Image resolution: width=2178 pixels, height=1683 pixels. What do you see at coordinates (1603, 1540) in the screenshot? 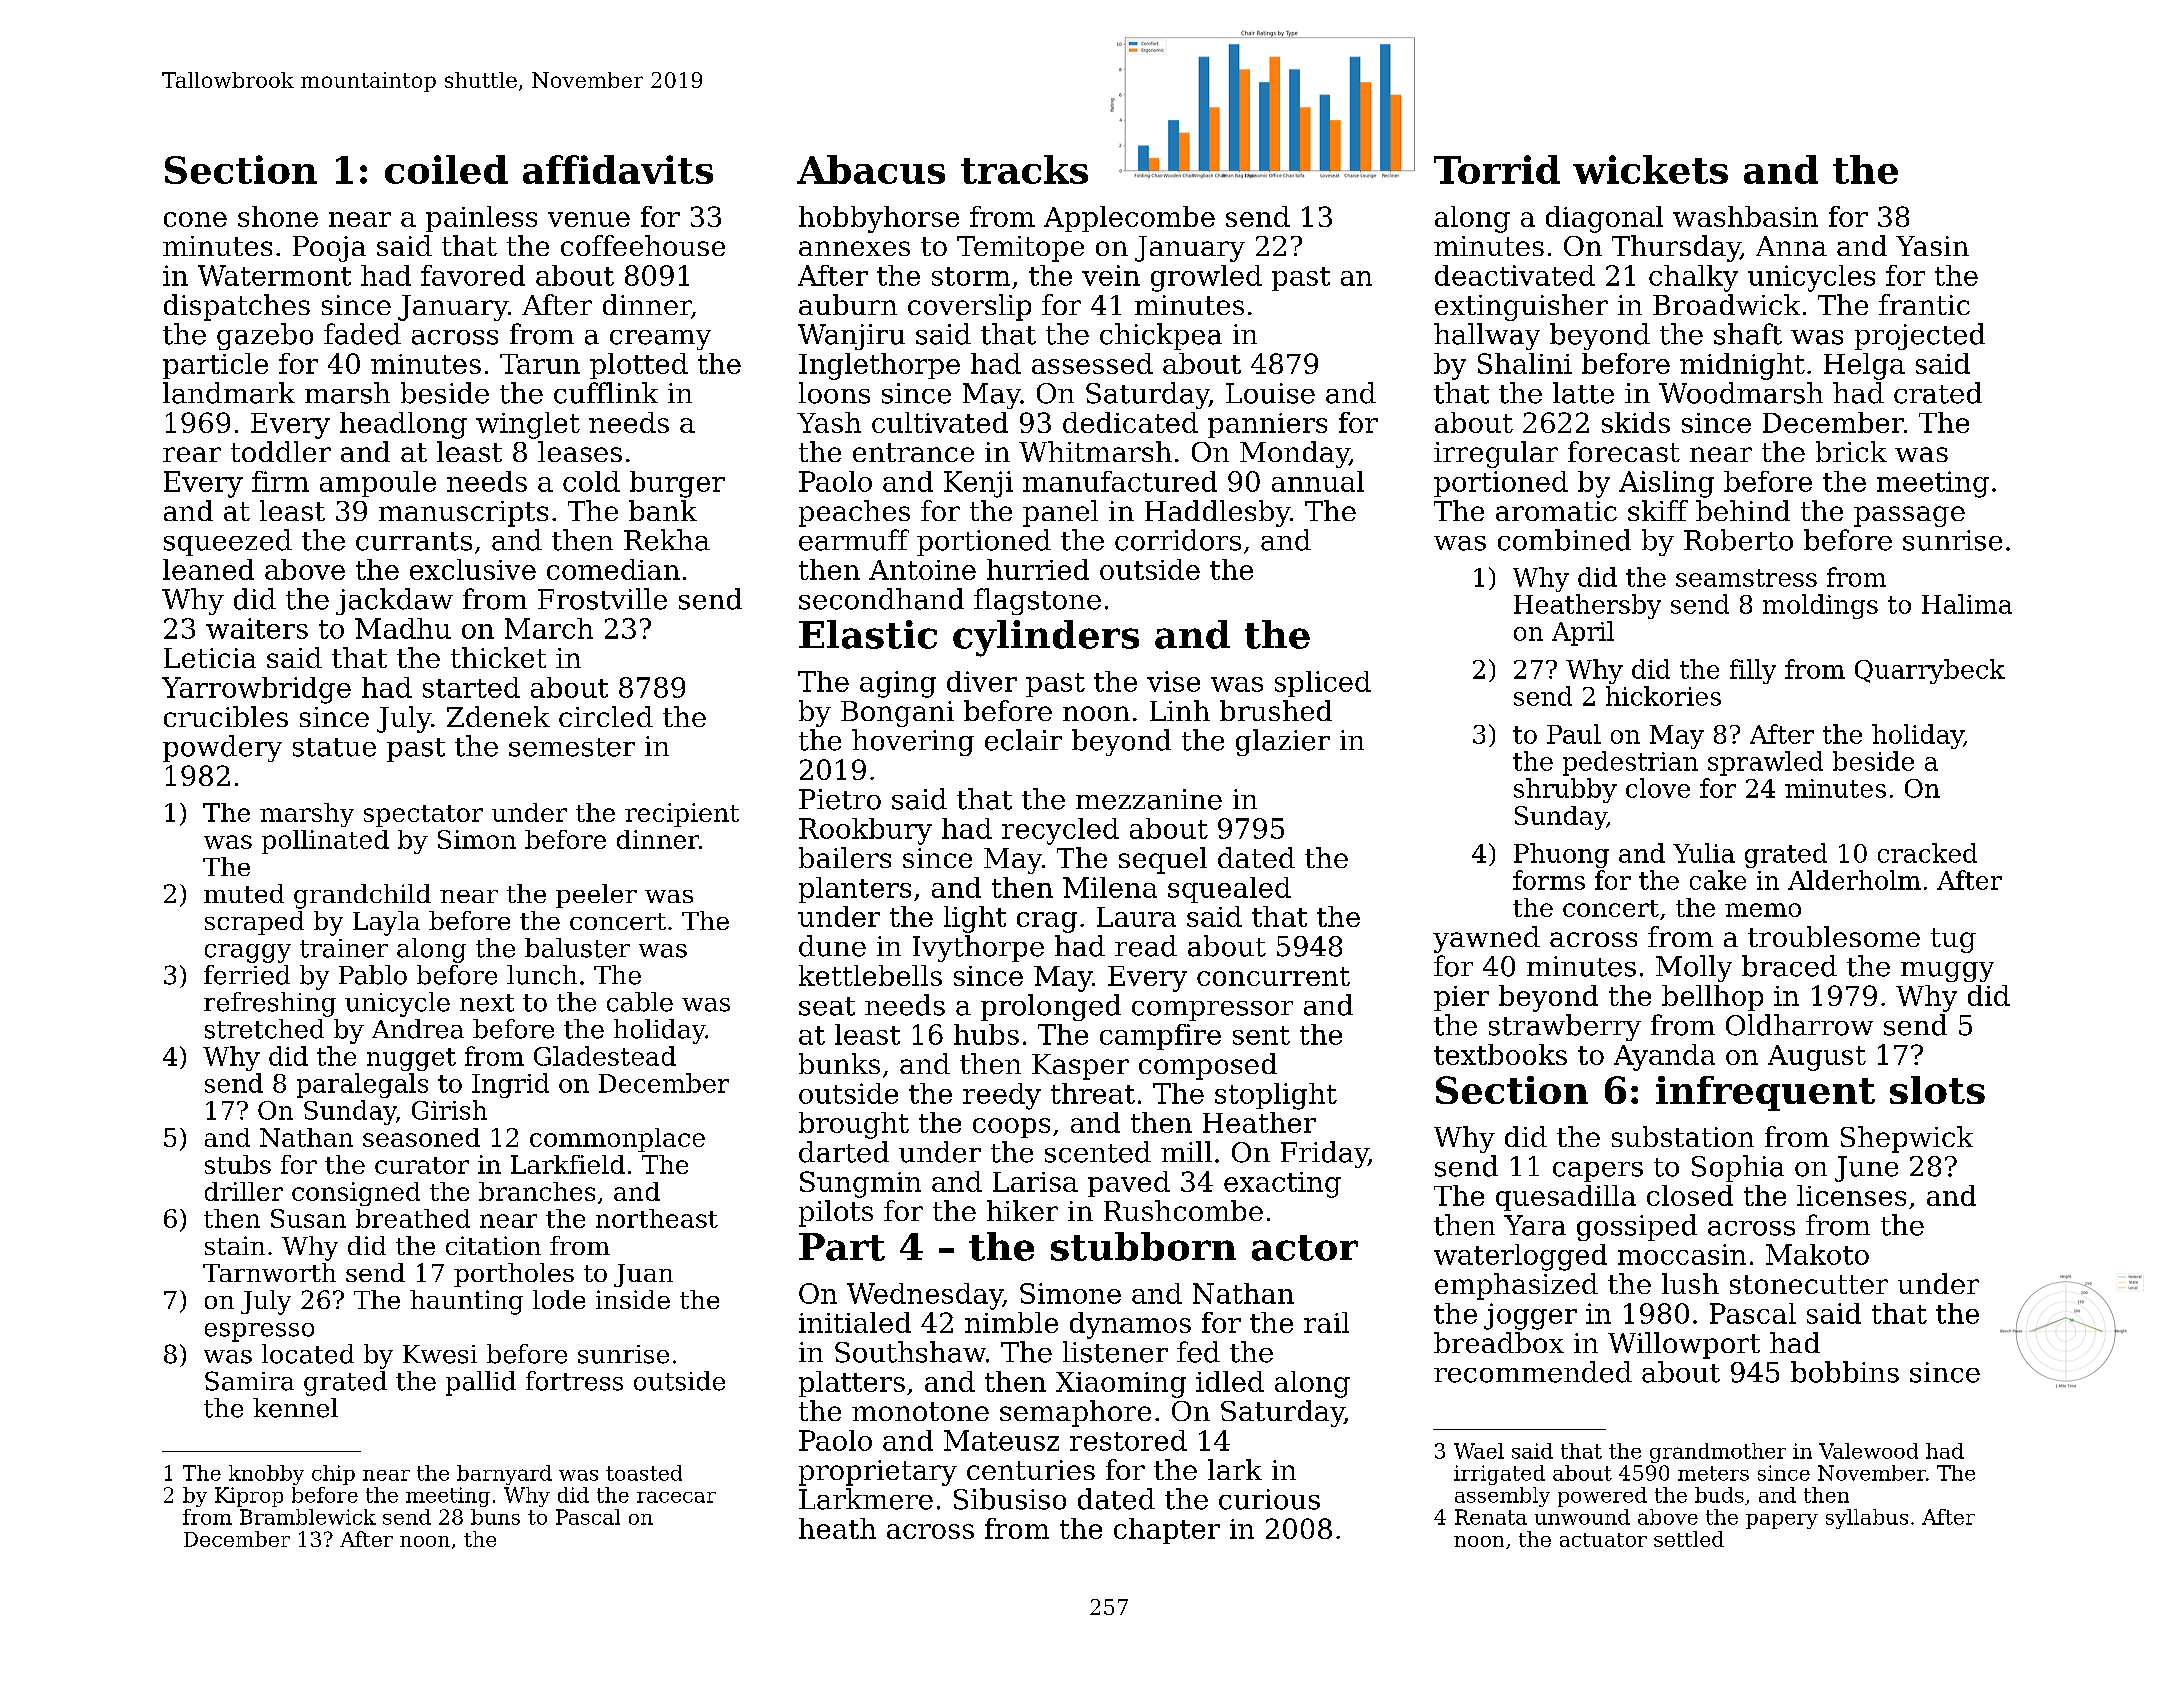
I see `actuator` at bounding box center [1603, 1540].
